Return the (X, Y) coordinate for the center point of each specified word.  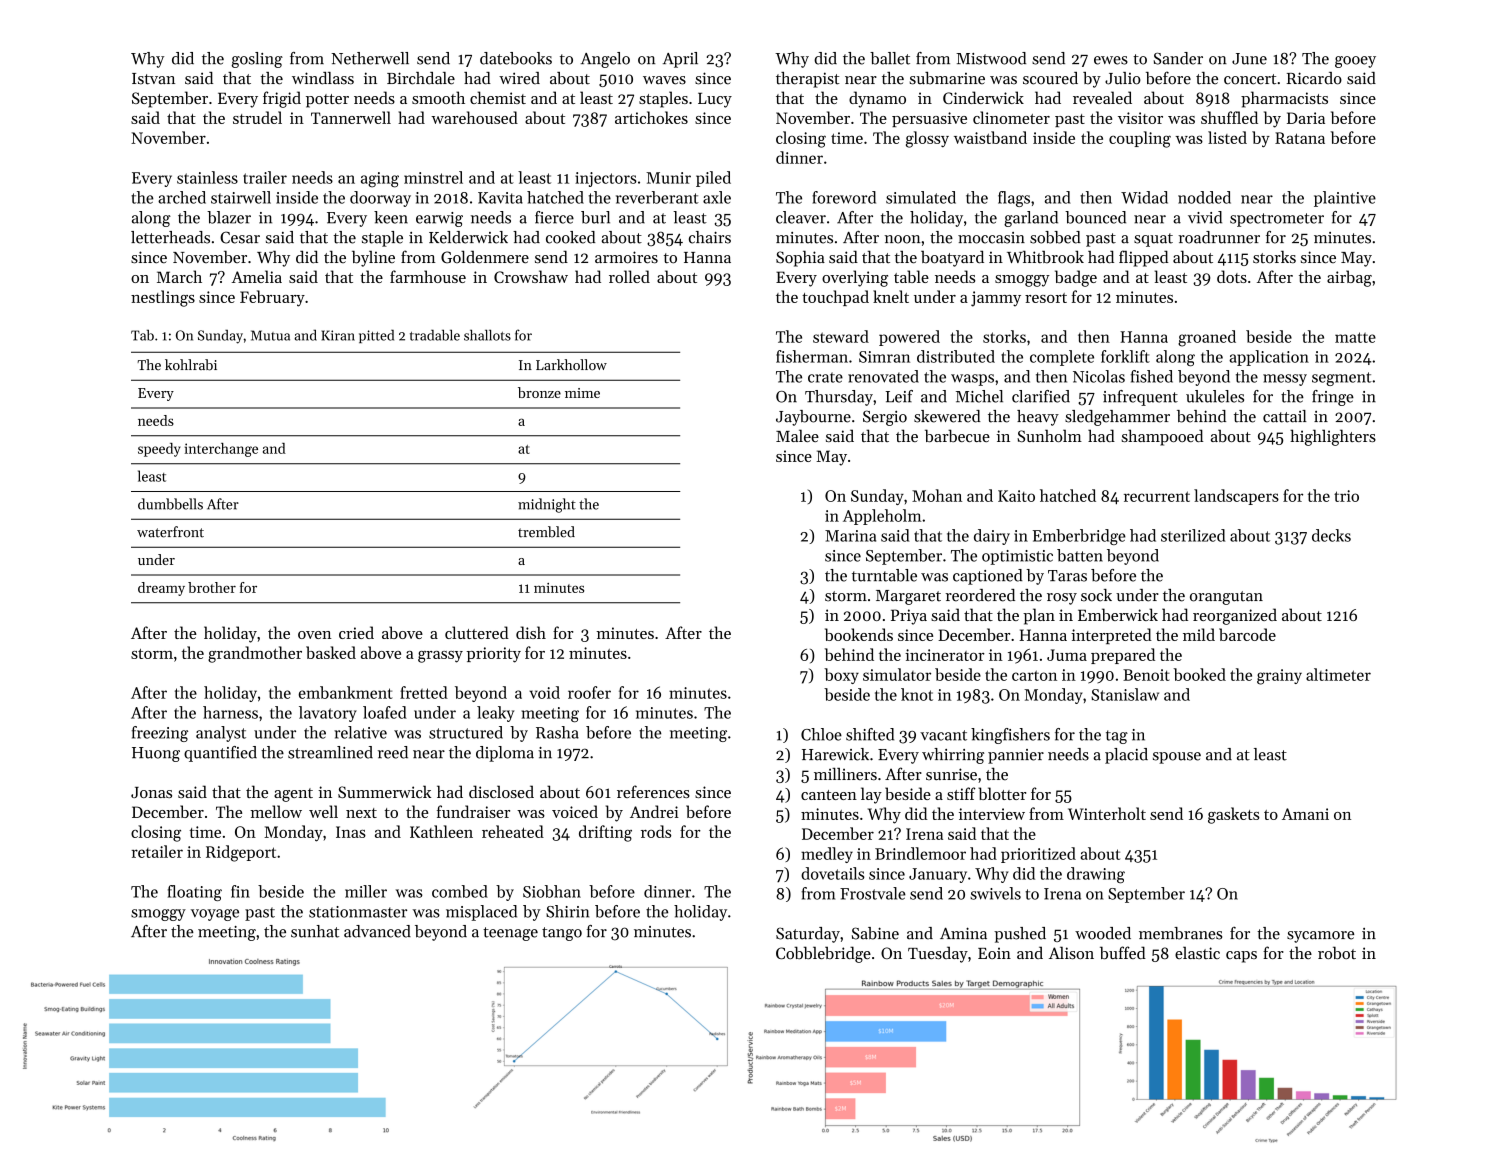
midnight (547, 505)
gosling (257, 60)
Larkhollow (571, 365)
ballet (890, 58)
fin (240, 891)
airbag (1349, 278)
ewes (1111, 60)
